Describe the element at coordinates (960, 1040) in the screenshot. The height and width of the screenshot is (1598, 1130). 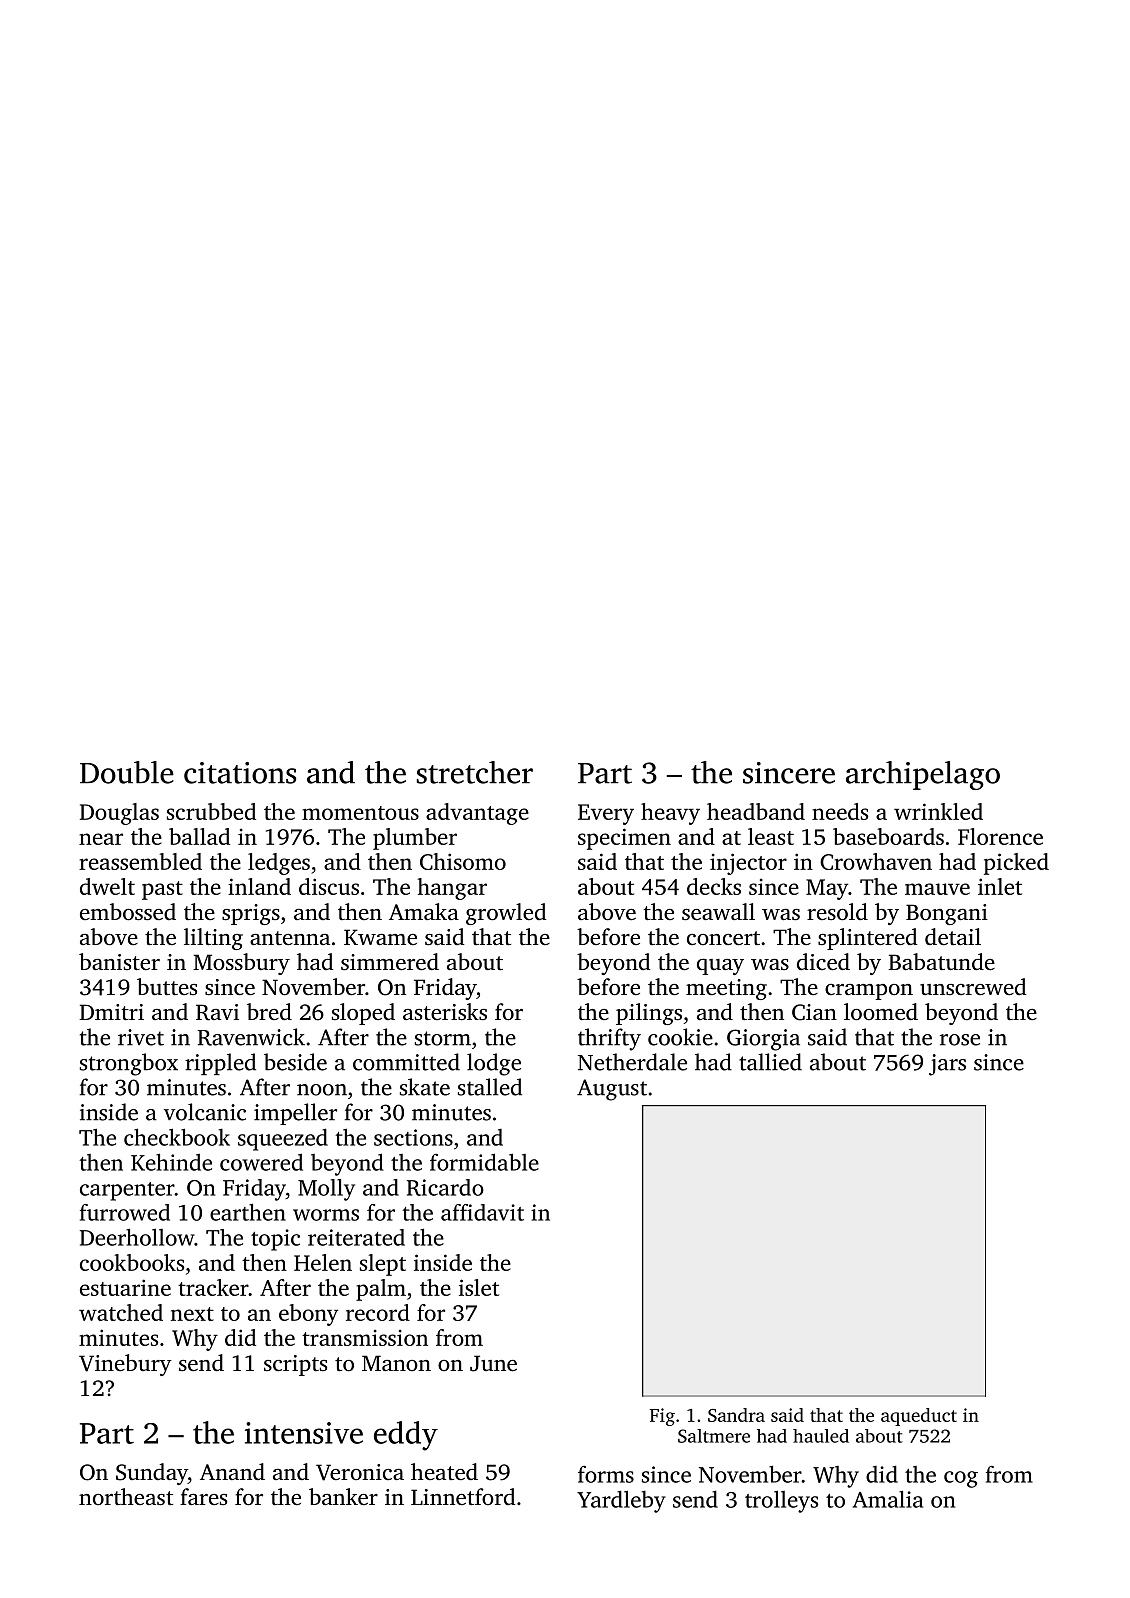
I see `rose` at that location.
